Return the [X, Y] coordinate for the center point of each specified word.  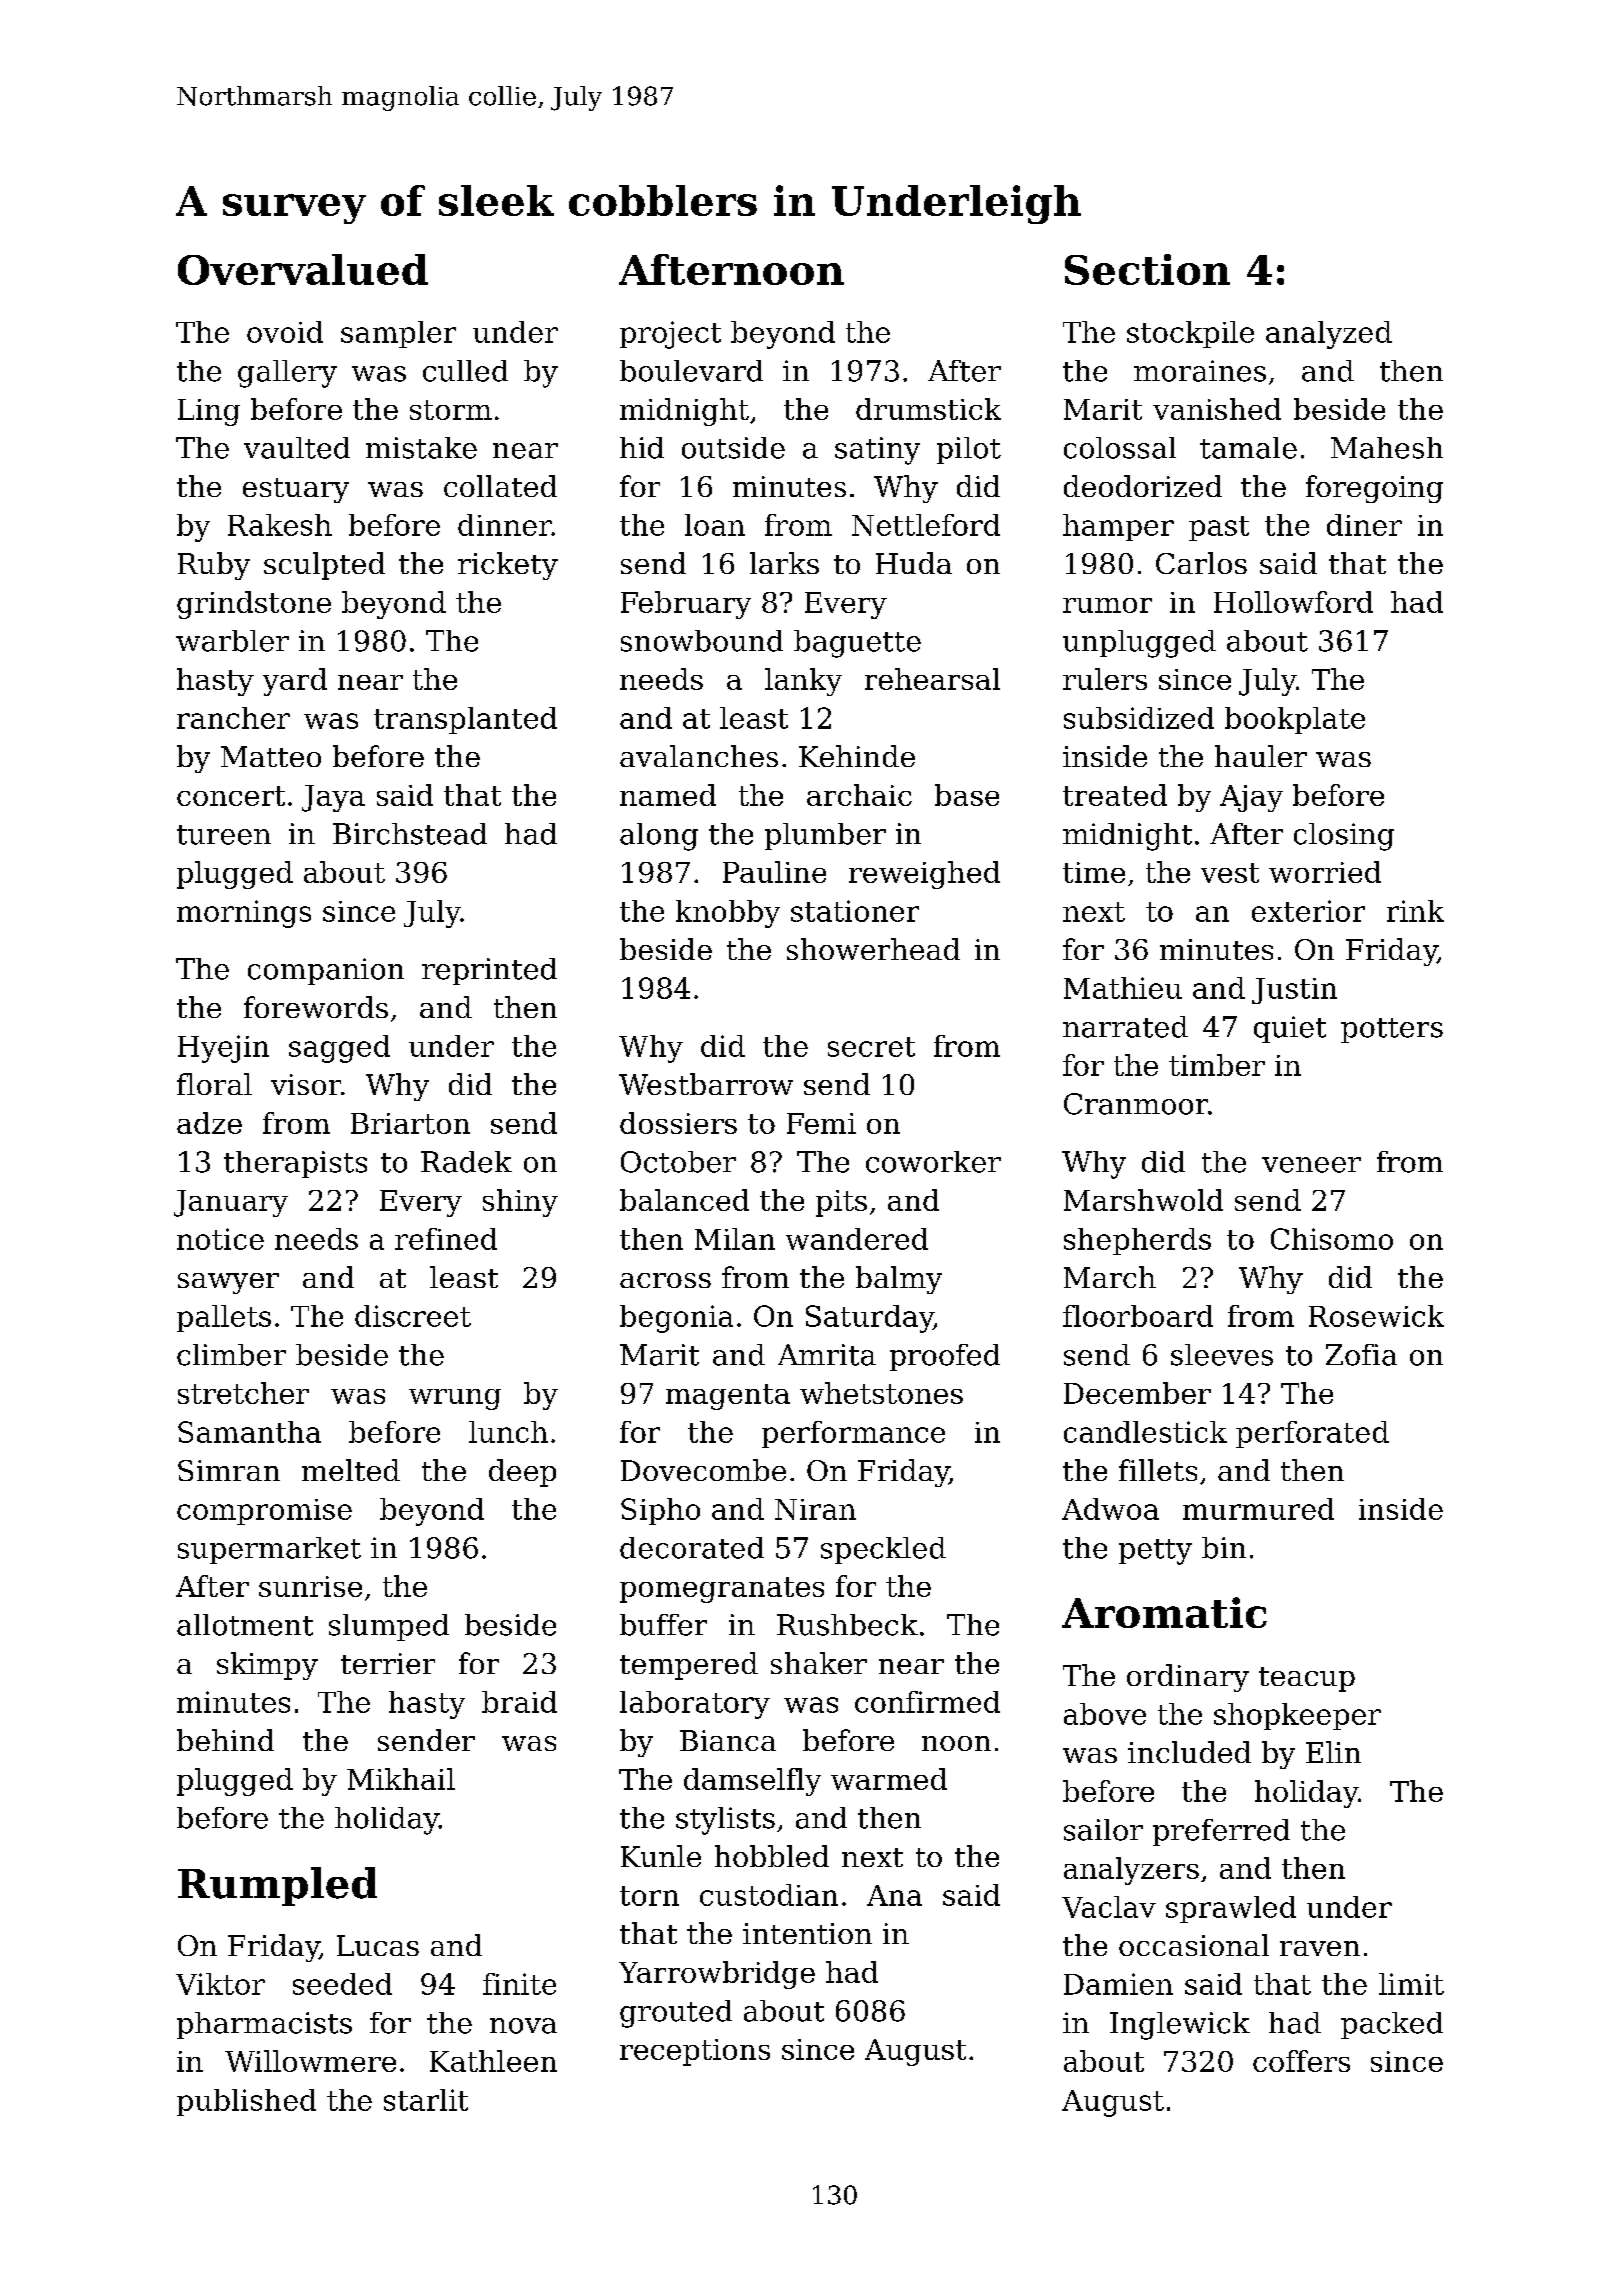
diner [1364, 525]
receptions [695, 2052]
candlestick [1145, 1432]
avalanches [699, 756]
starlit [426, 2100]
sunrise [310, 1586]
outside [733, 448]
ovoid [285, 332]
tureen [224, 835]
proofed [945, 1357]
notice [220, 1239]
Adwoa [1110, 1509]
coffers [1301, 2061]
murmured [1258, 1509]
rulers [1105, 679]
